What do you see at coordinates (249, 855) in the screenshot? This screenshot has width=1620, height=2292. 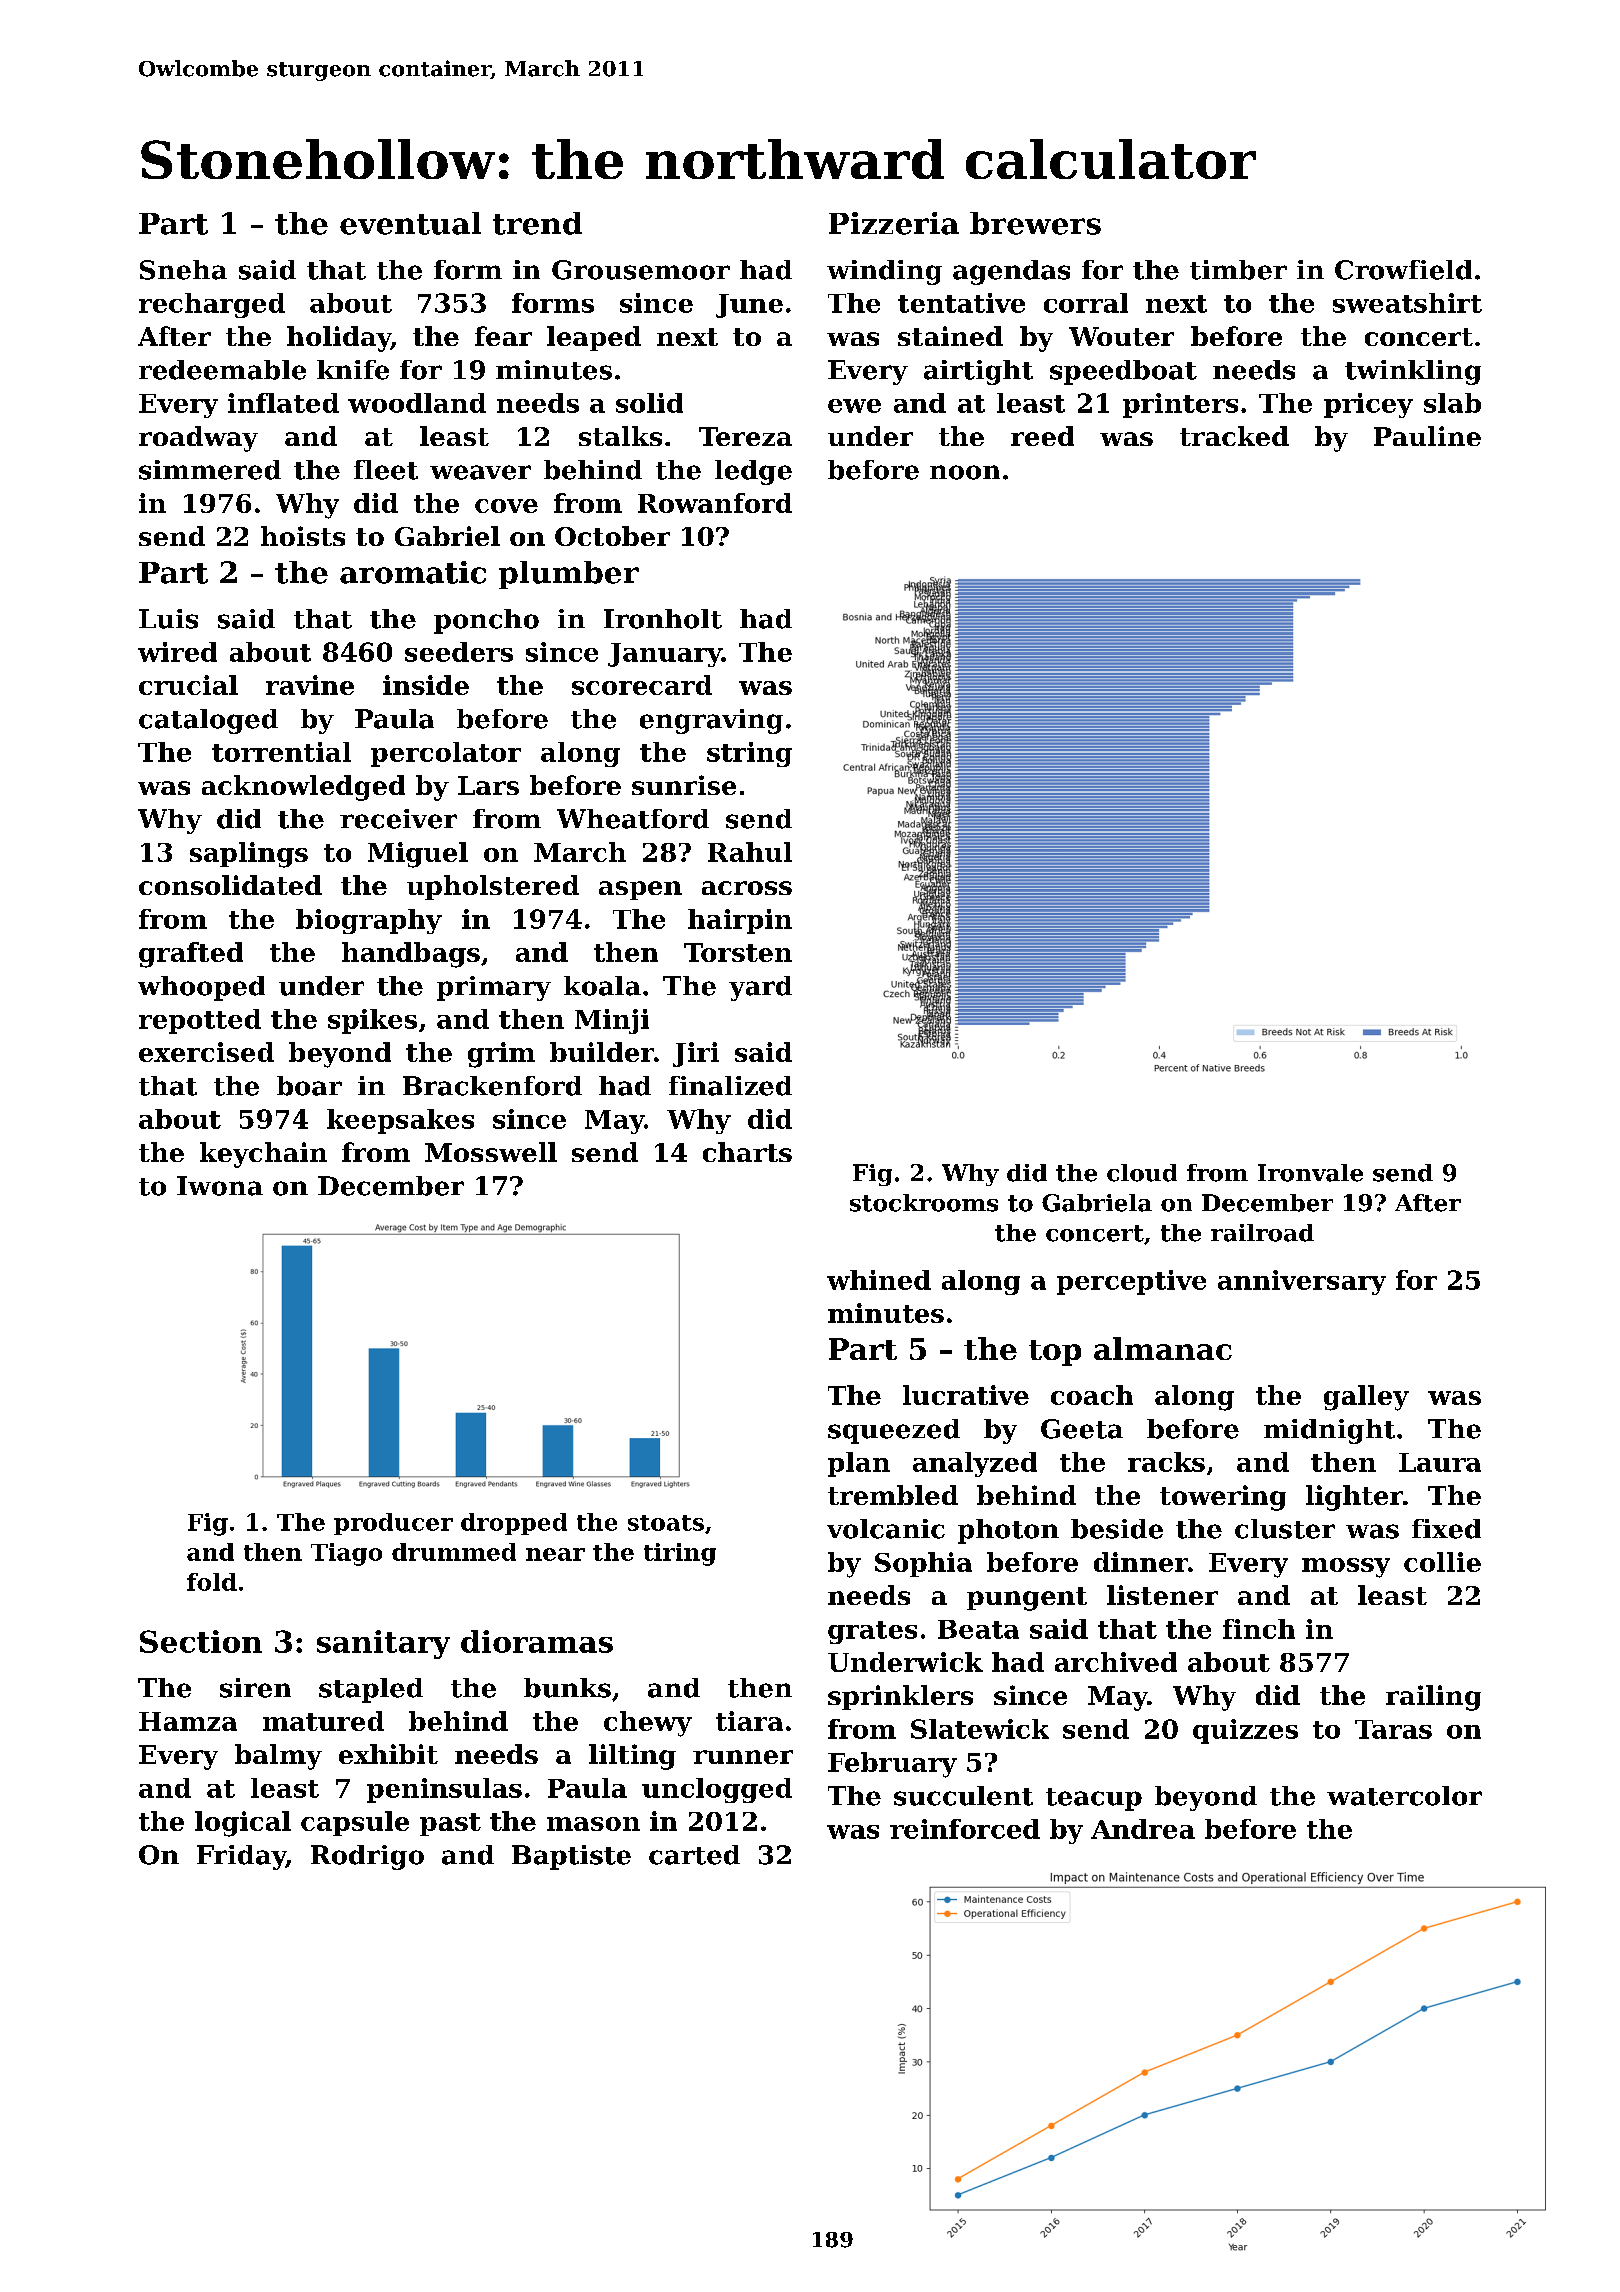 I see `saplings` at bounding box center [249, 855].
